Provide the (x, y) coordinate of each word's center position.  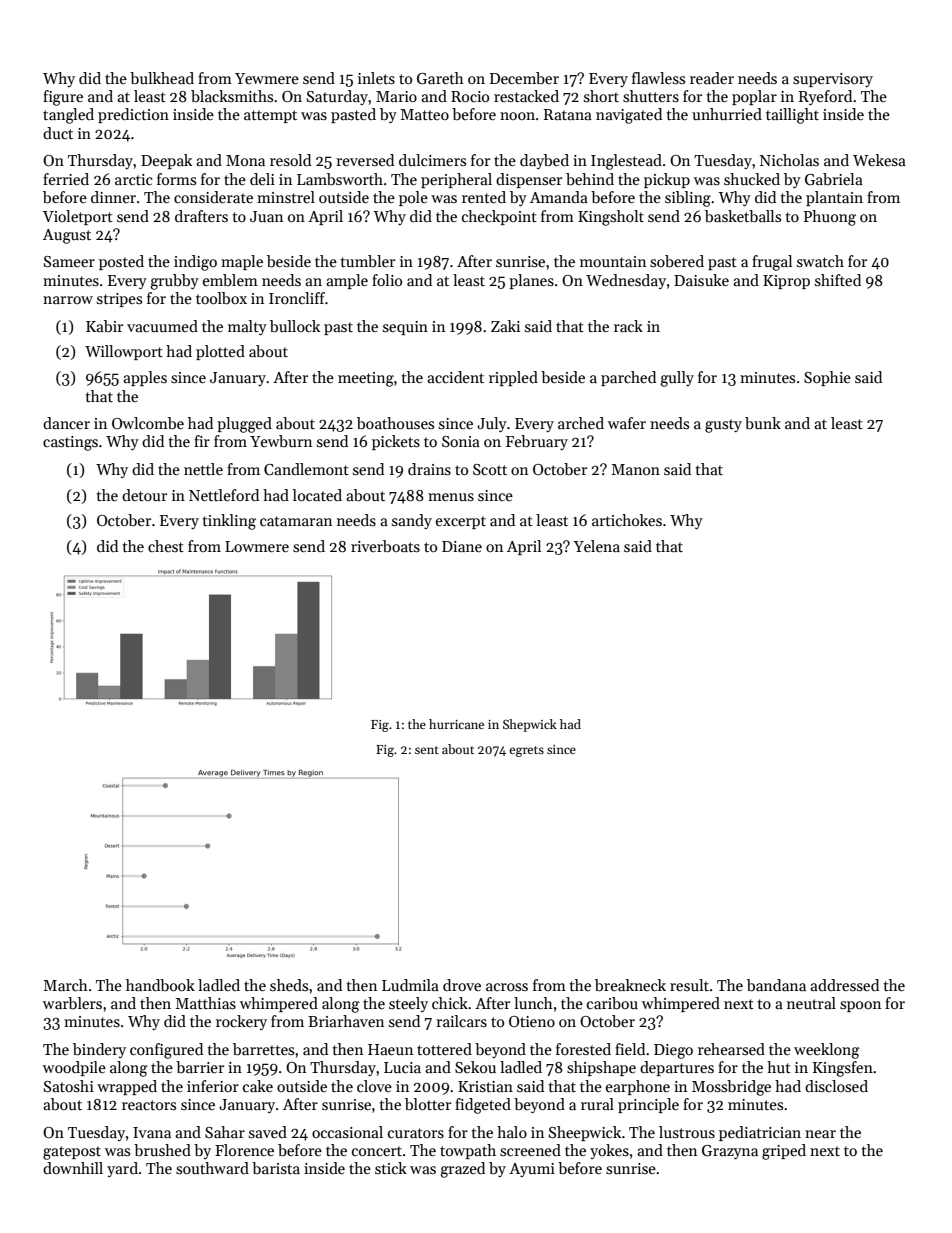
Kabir (104, 326)
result (689, 985)
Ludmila (410, 985)
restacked (526, 96)
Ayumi (532, 1170)
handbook (160, 985)
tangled (68, 116)
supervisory (833, 80)
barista (276, 1168)
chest (166, 546)
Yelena (597, 546)
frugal (772, 263)
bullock (295, 326)
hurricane (456, 724)
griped (784, 1152)
